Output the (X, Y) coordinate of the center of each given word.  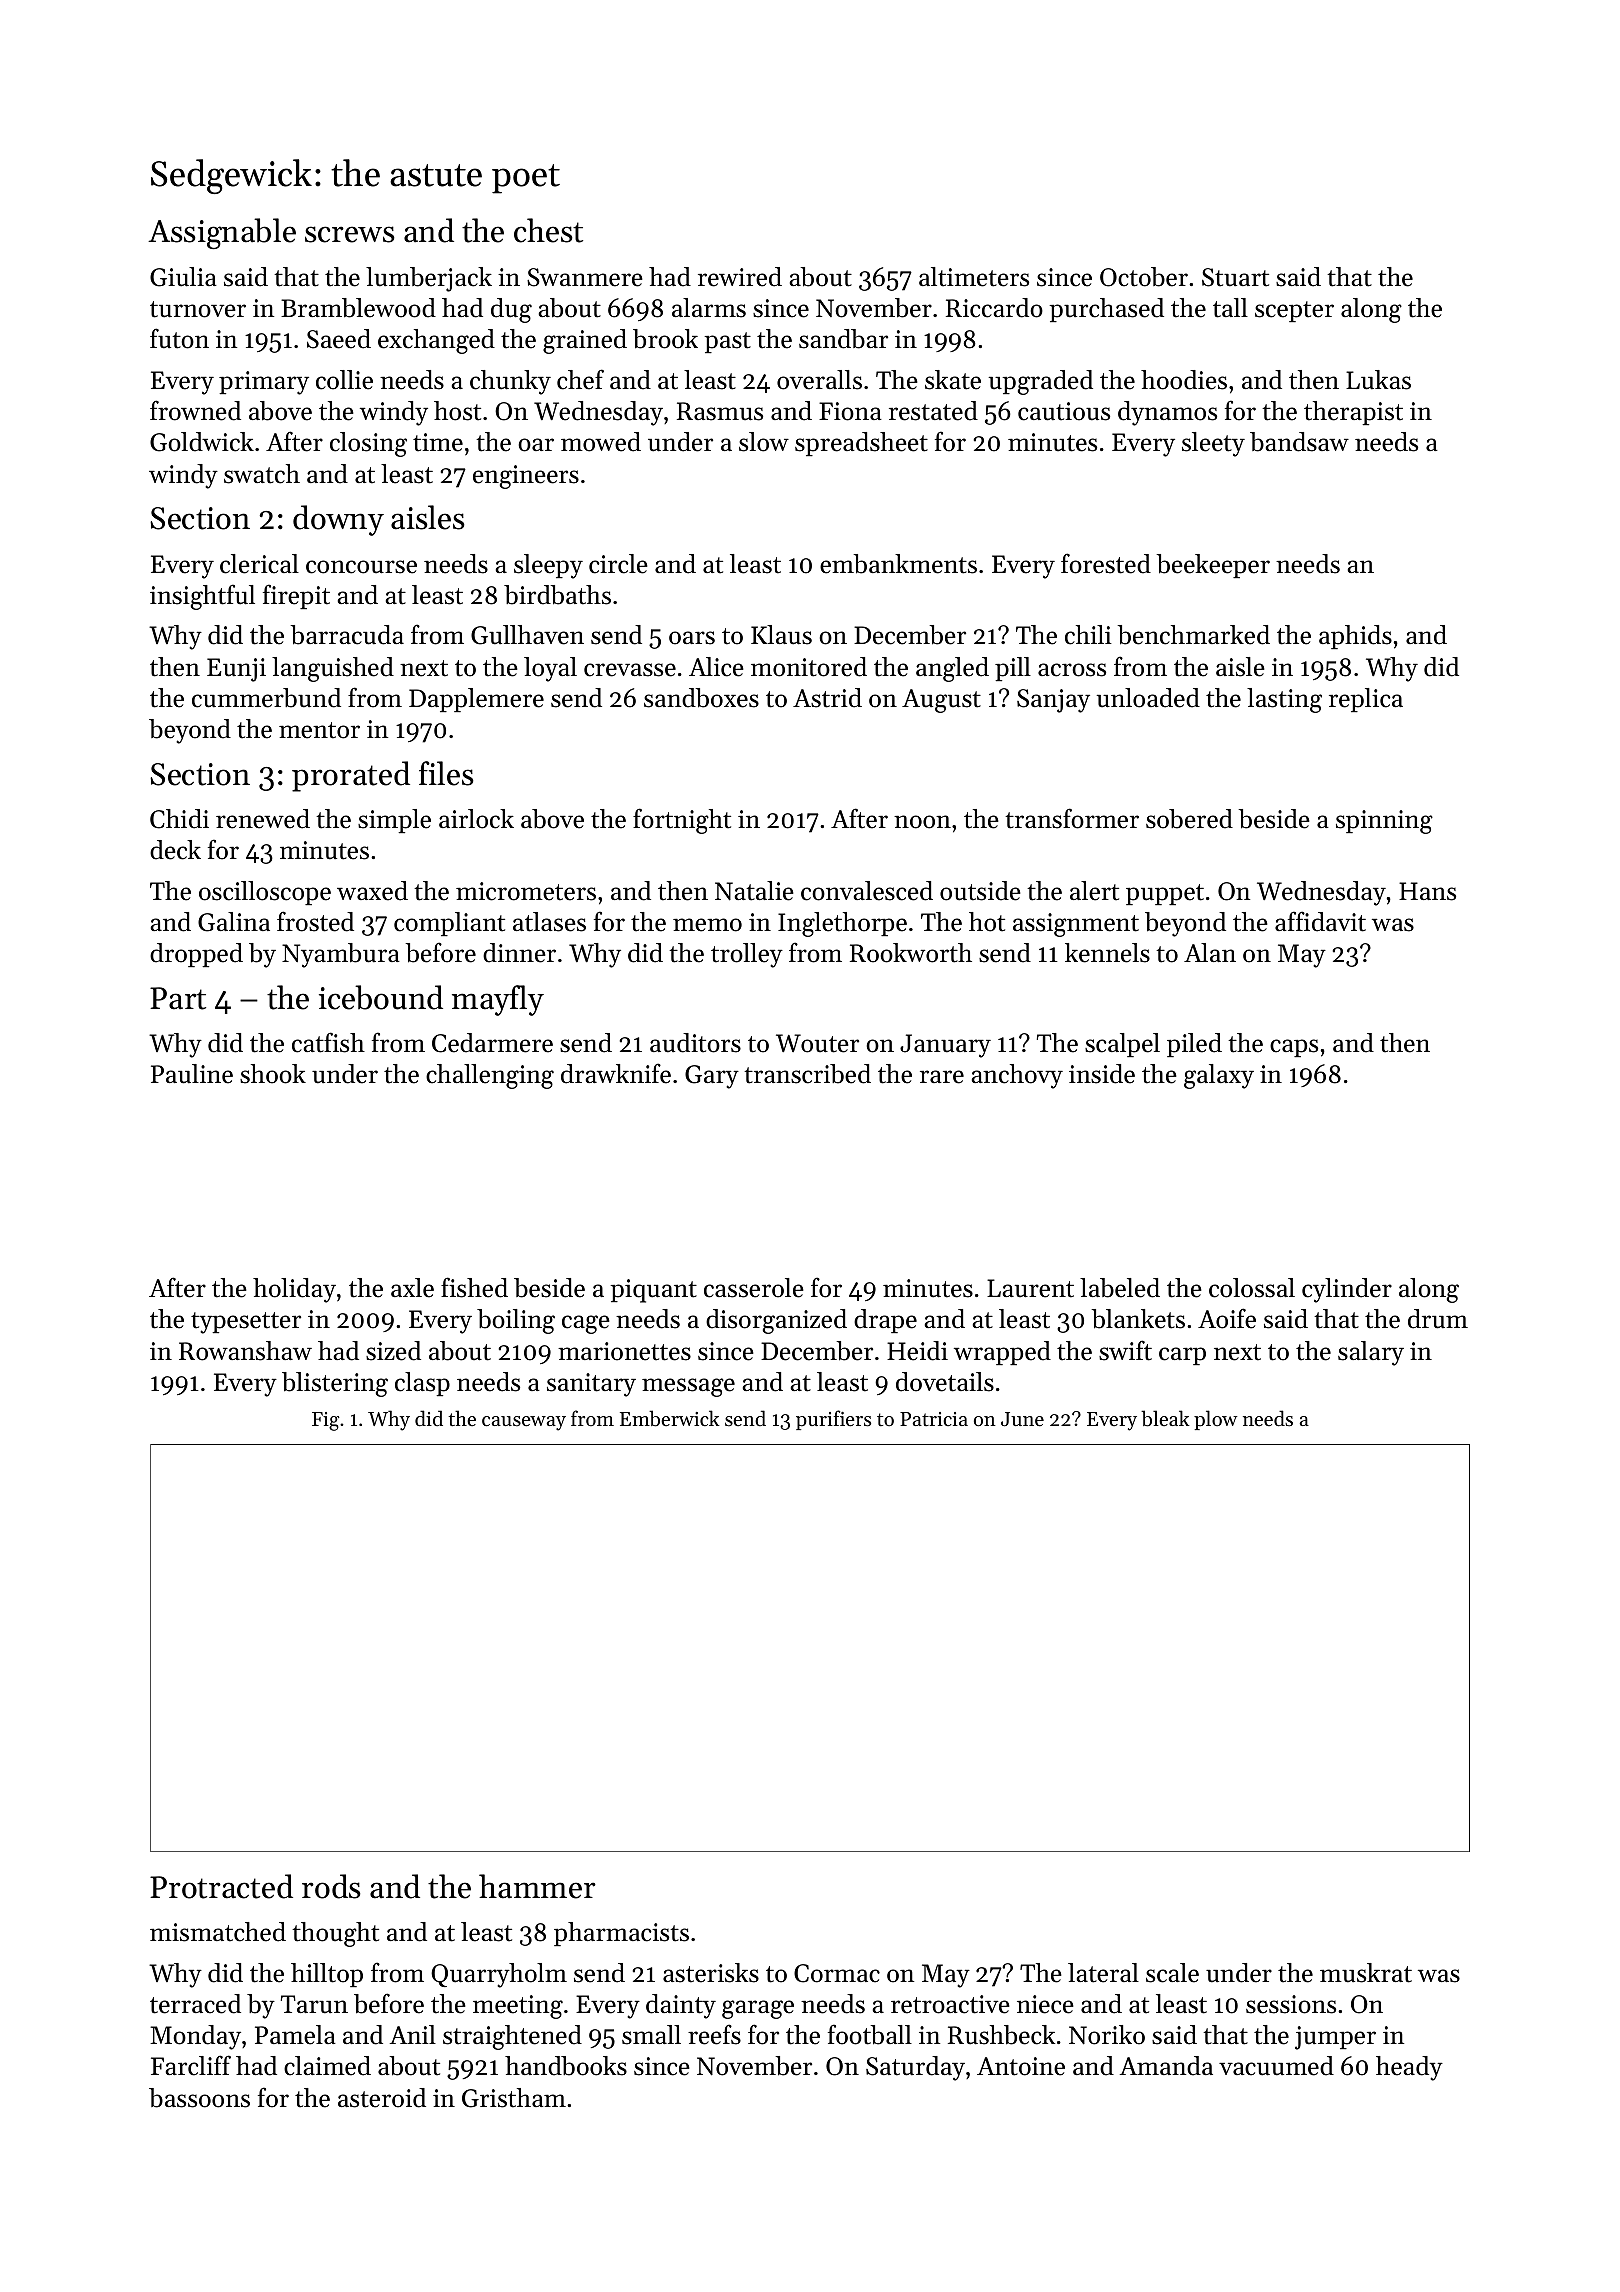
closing (368, 444)
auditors (695, 1043)
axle (412, 1288)
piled (1194, 1045)
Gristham (514, 2098)
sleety (1213, 444)
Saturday (915, 2068)
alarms (709, 308)
